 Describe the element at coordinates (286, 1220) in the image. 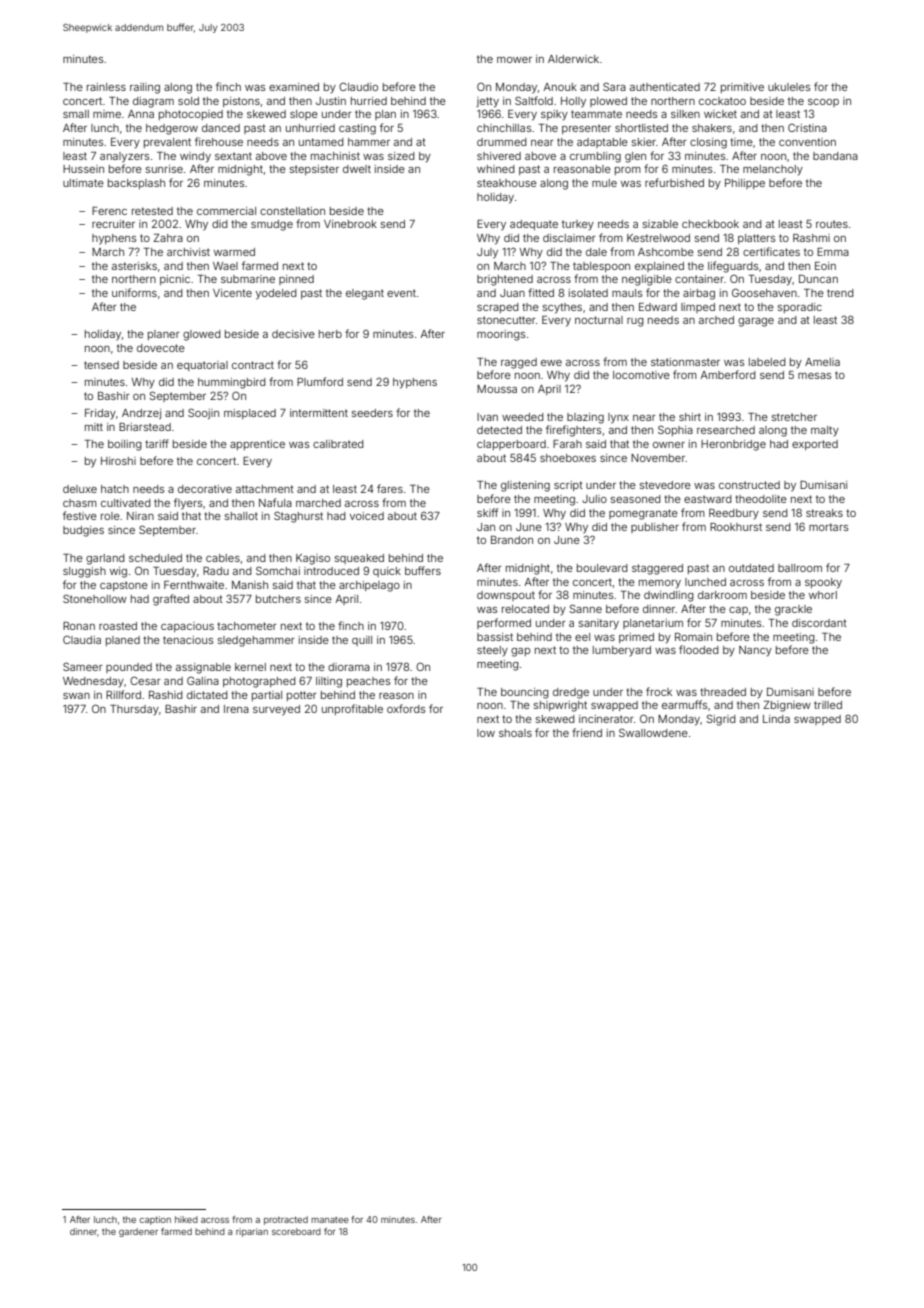

I see `protracted` at that location.
